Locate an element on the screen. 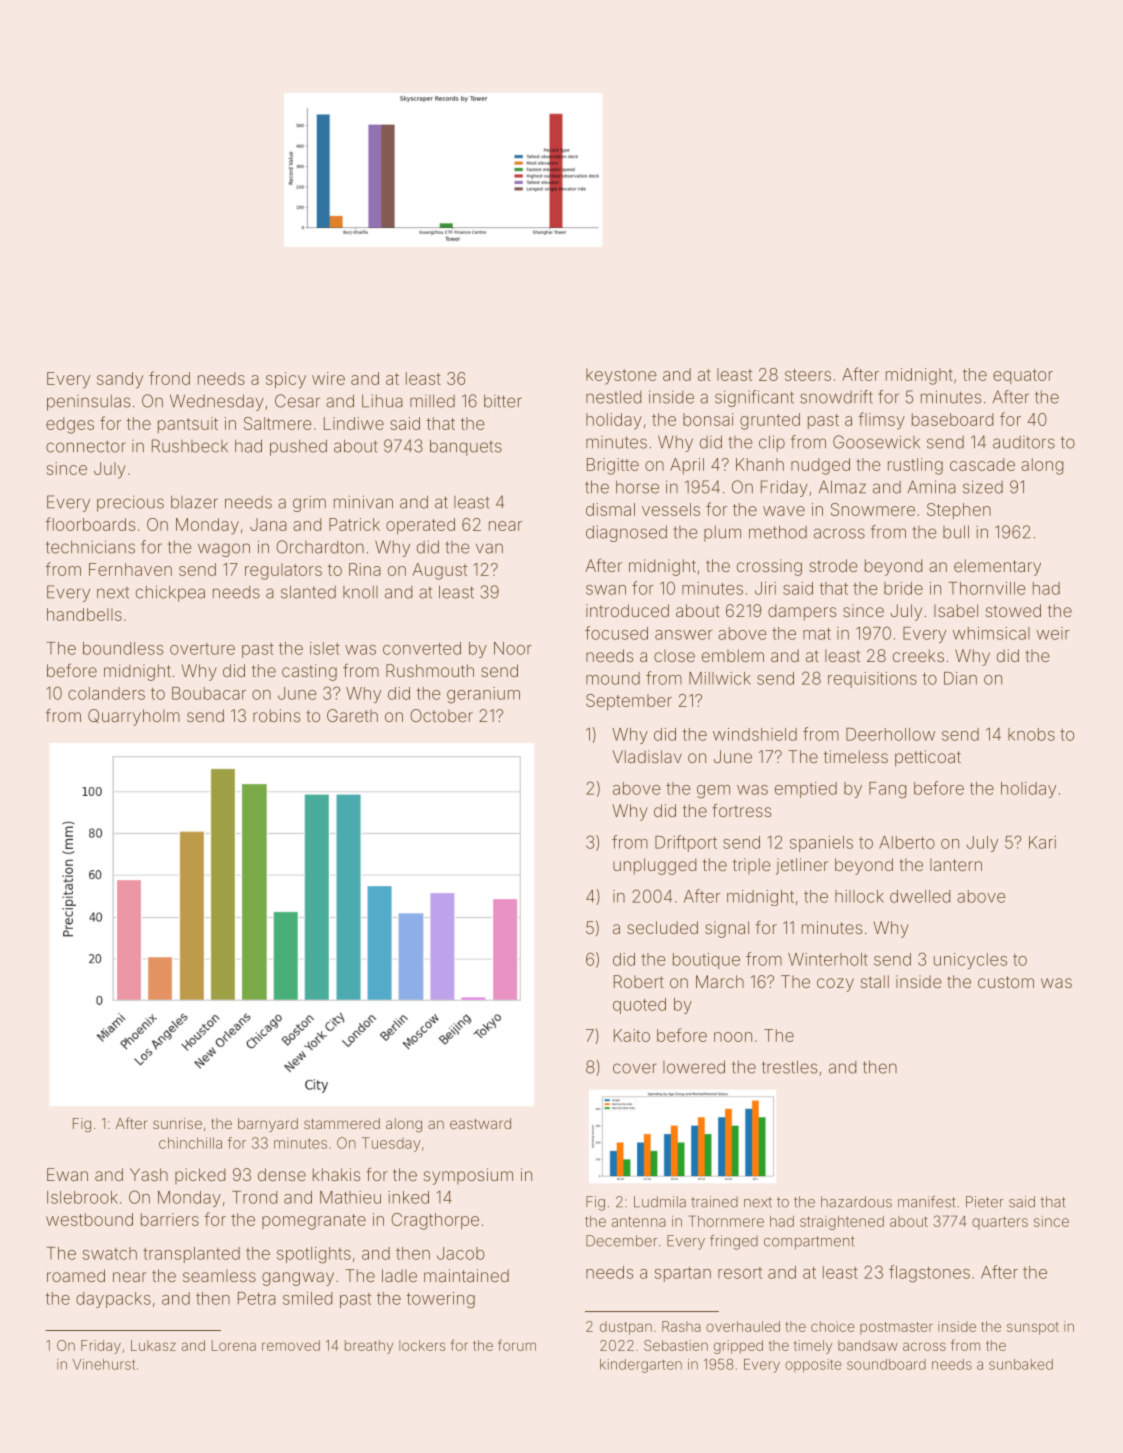  sunrise is located at coordinates (177, 1123).
